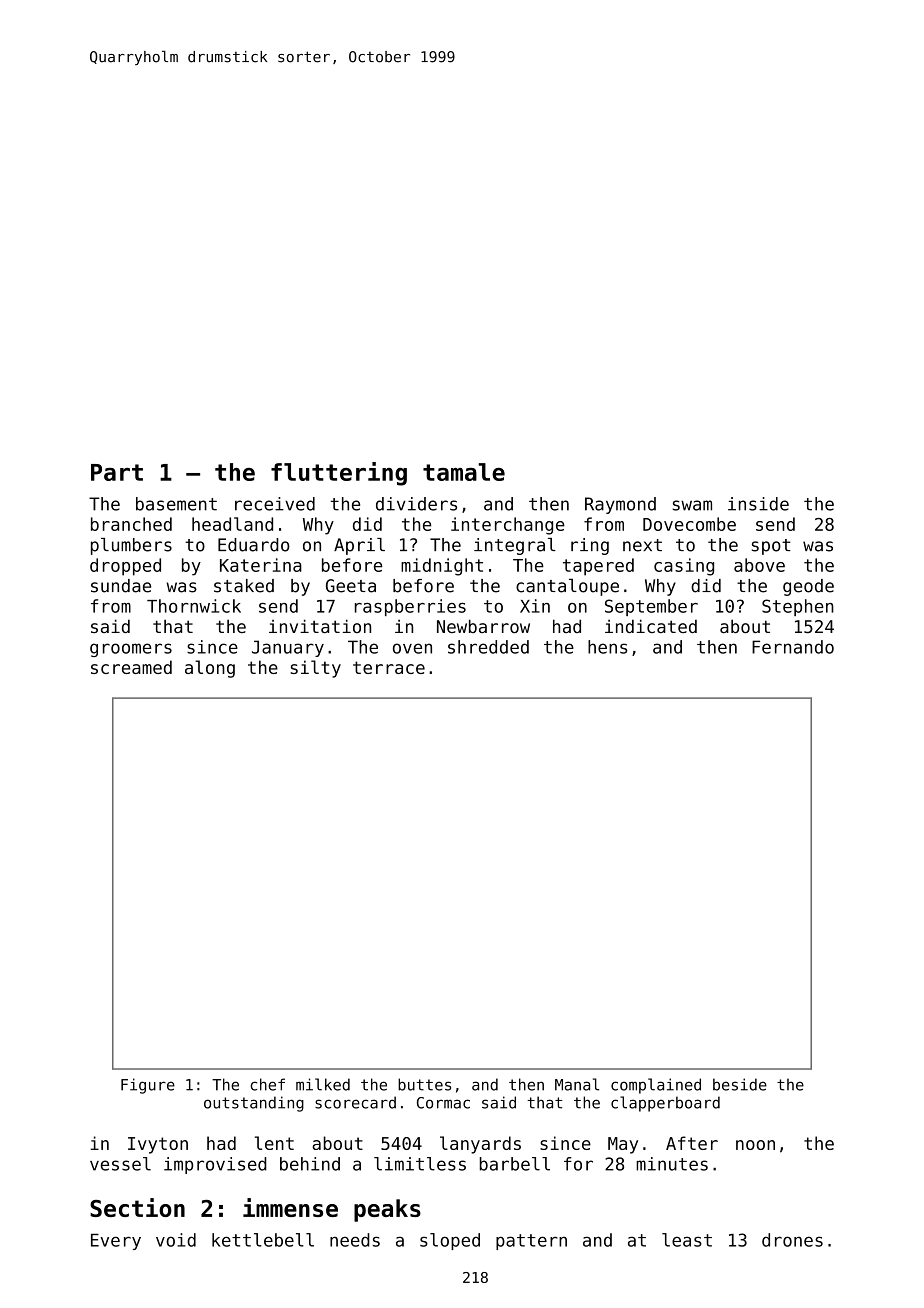 This page has width=924, height=1308. I want to click on Thornwick, so click(194, 606).
